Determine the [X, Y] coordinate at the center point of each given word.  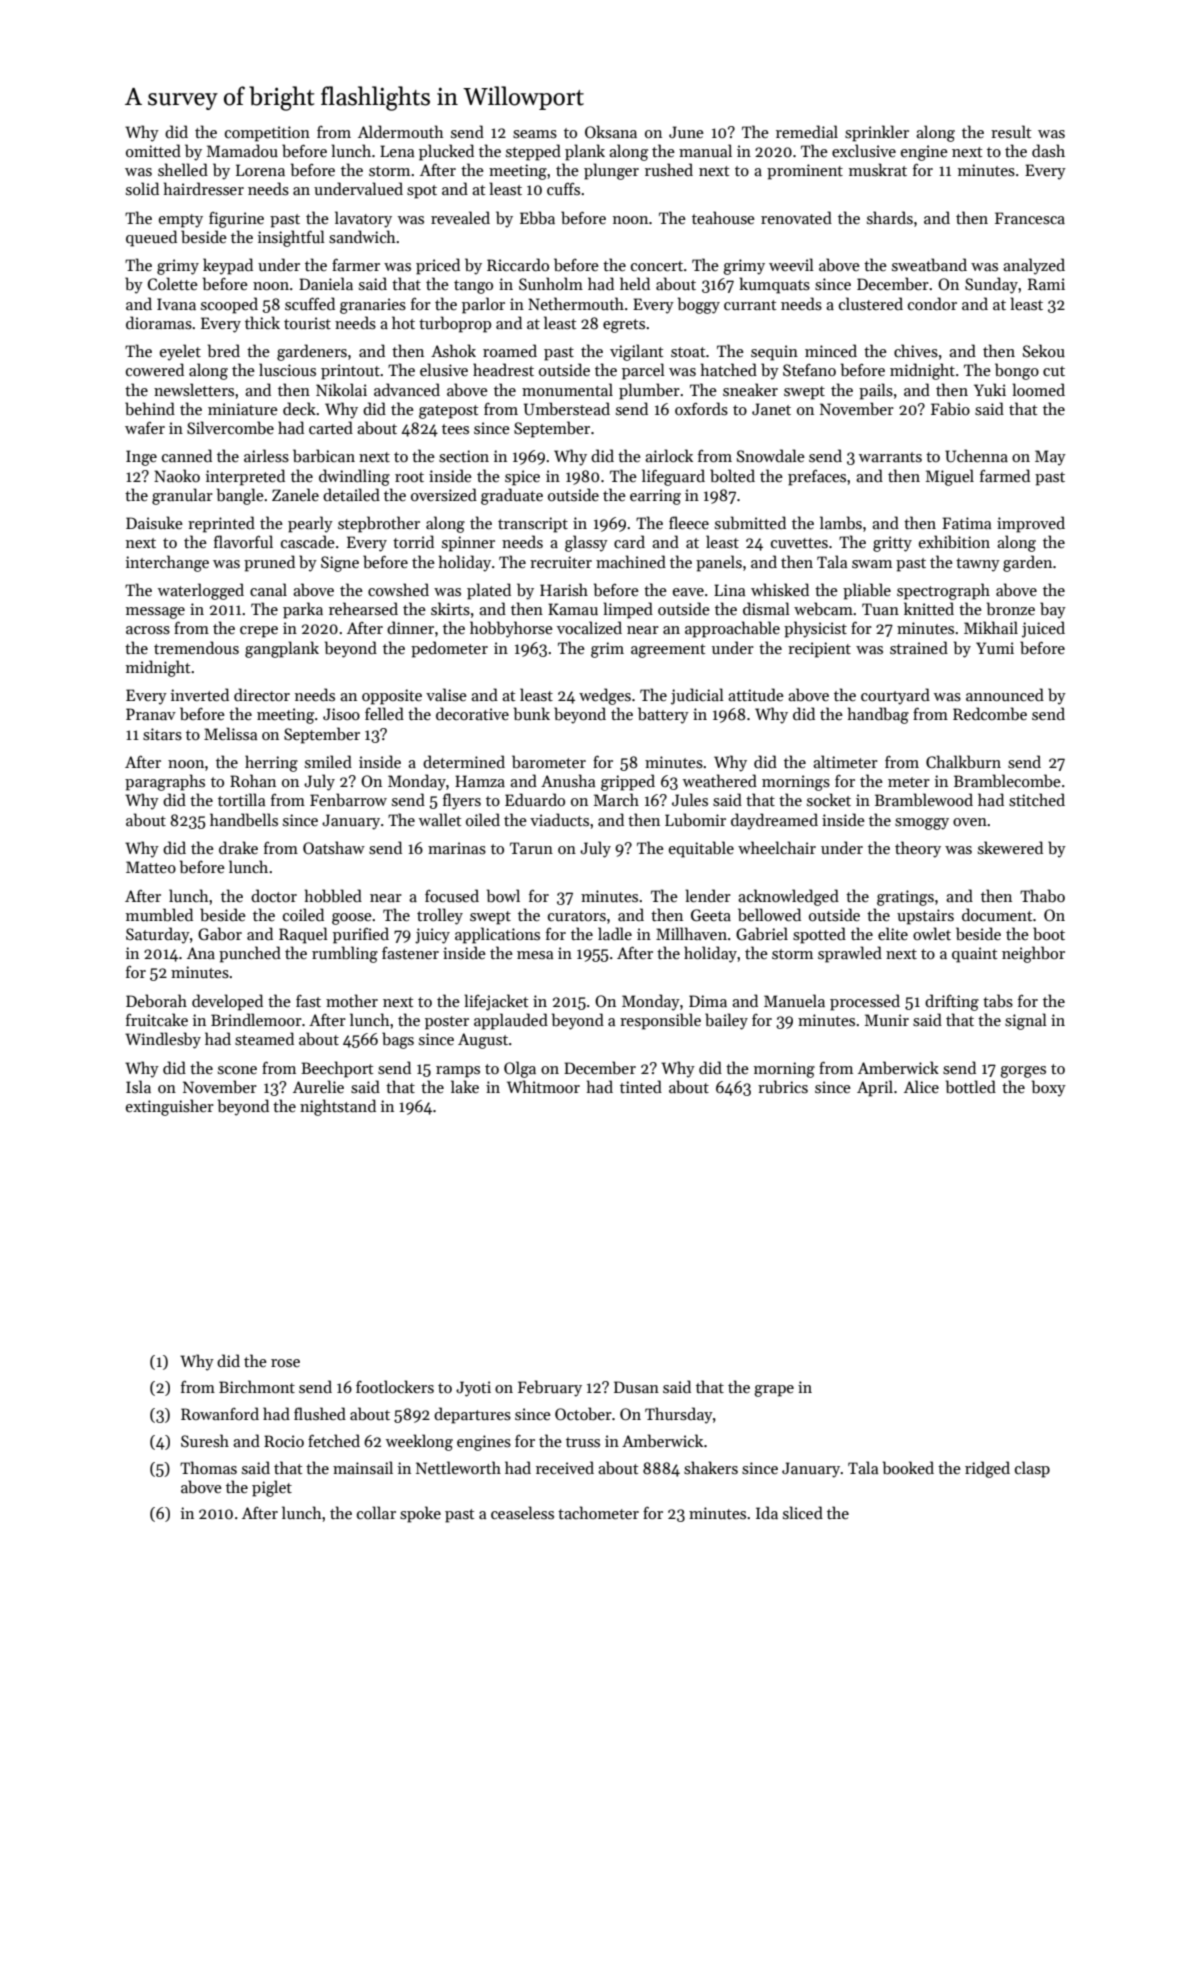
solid [142, 188]
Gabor [220, 934]
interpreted [245, 477]
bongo [1017, 371]
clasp [1032, 1469]
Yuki [990, 389]
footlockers [395, 1386]
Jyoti [473, 1389]
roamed [510, 350]
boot [1049, 933]
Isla [138, 1086]
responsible [660, 1021]
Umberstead [567, 408]
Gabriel [762, 934]
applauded [511, 1021]
